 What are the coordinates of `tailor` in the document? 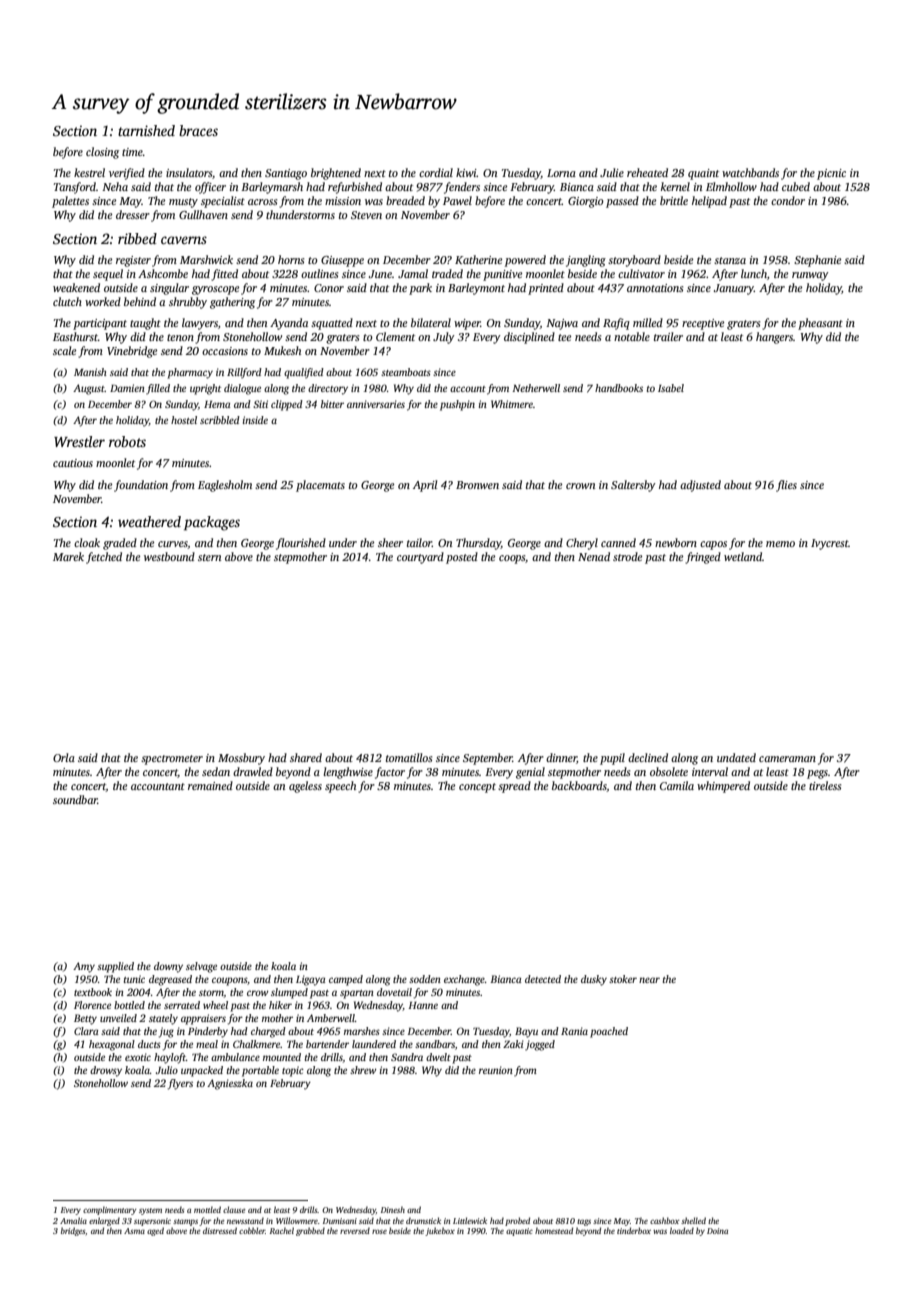 It's located at (419, 542).
